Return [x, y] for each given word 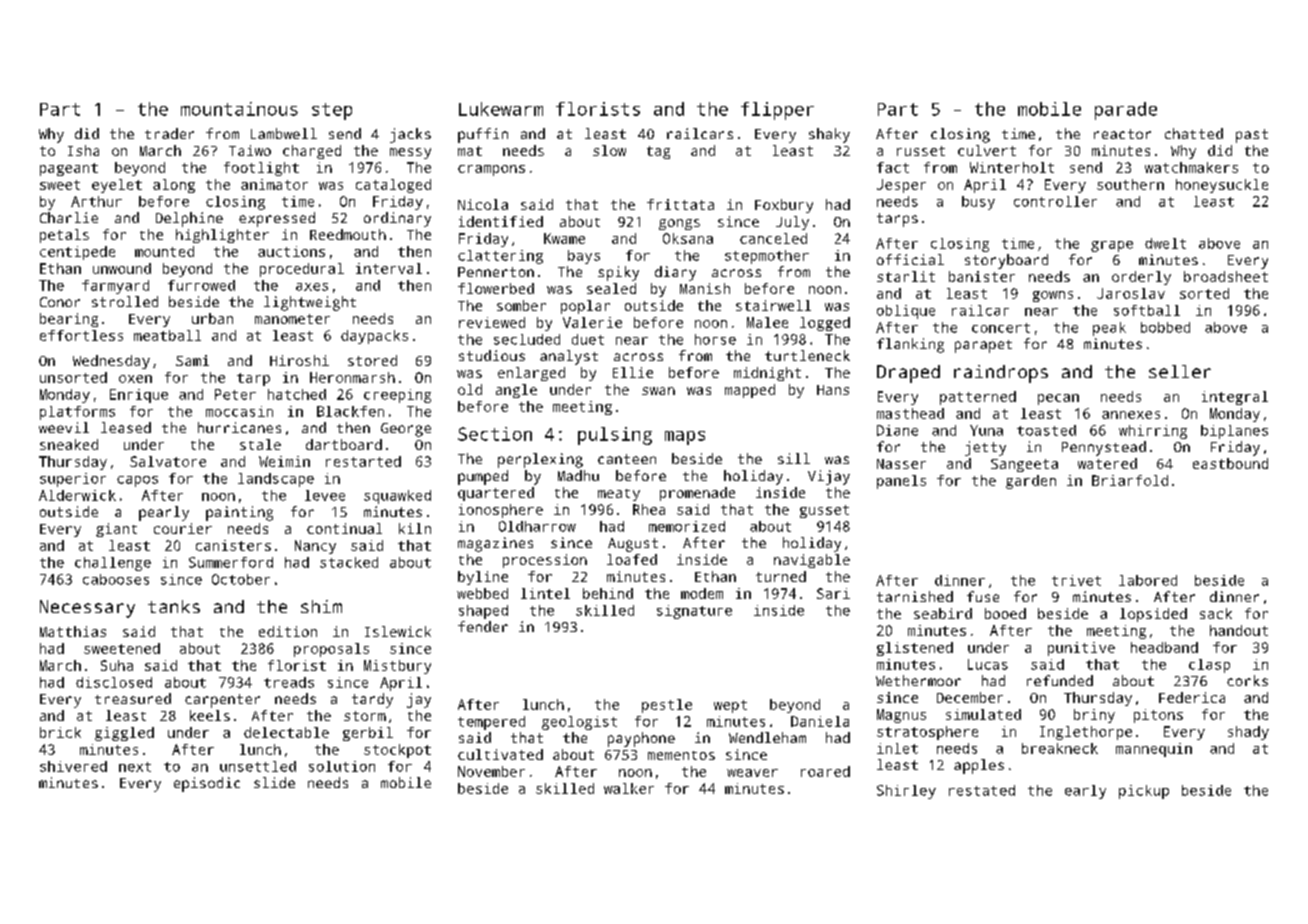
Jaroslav [1131, 293]
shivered [73, 766]
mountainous [239, 109]
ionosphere [501, 511]
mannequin [1154, 750]
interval [389, 268]
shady [1248, 733]
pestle [667, 706]
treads [289, 682]
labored [1148, 580]
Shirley [906, 792]
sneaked [69, 444]
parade [1126, 111]
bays [584, 257]
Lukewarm [501, 109]
